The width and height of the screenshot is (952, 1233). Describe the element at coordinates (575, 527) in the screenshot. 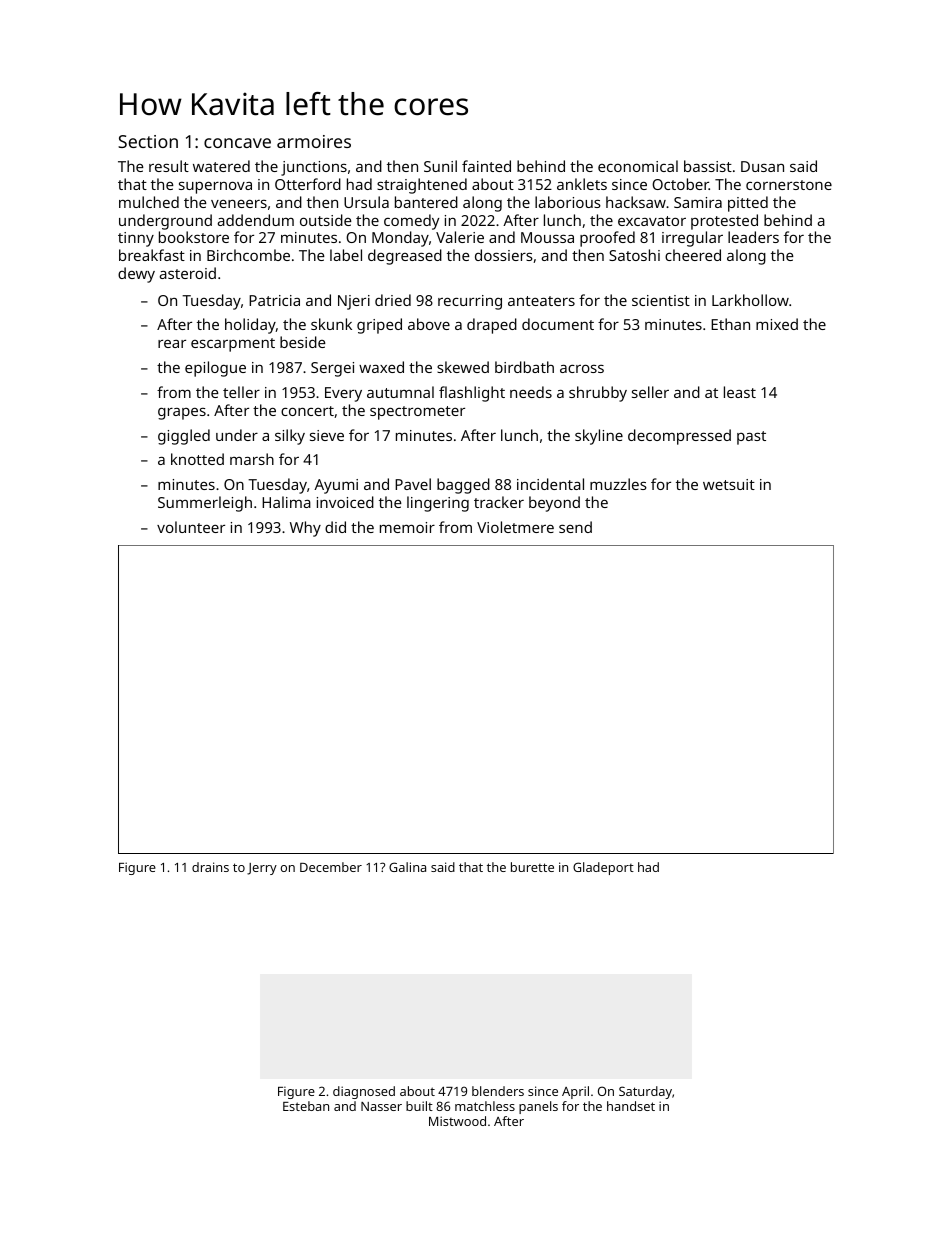

I see `send` at that location.
